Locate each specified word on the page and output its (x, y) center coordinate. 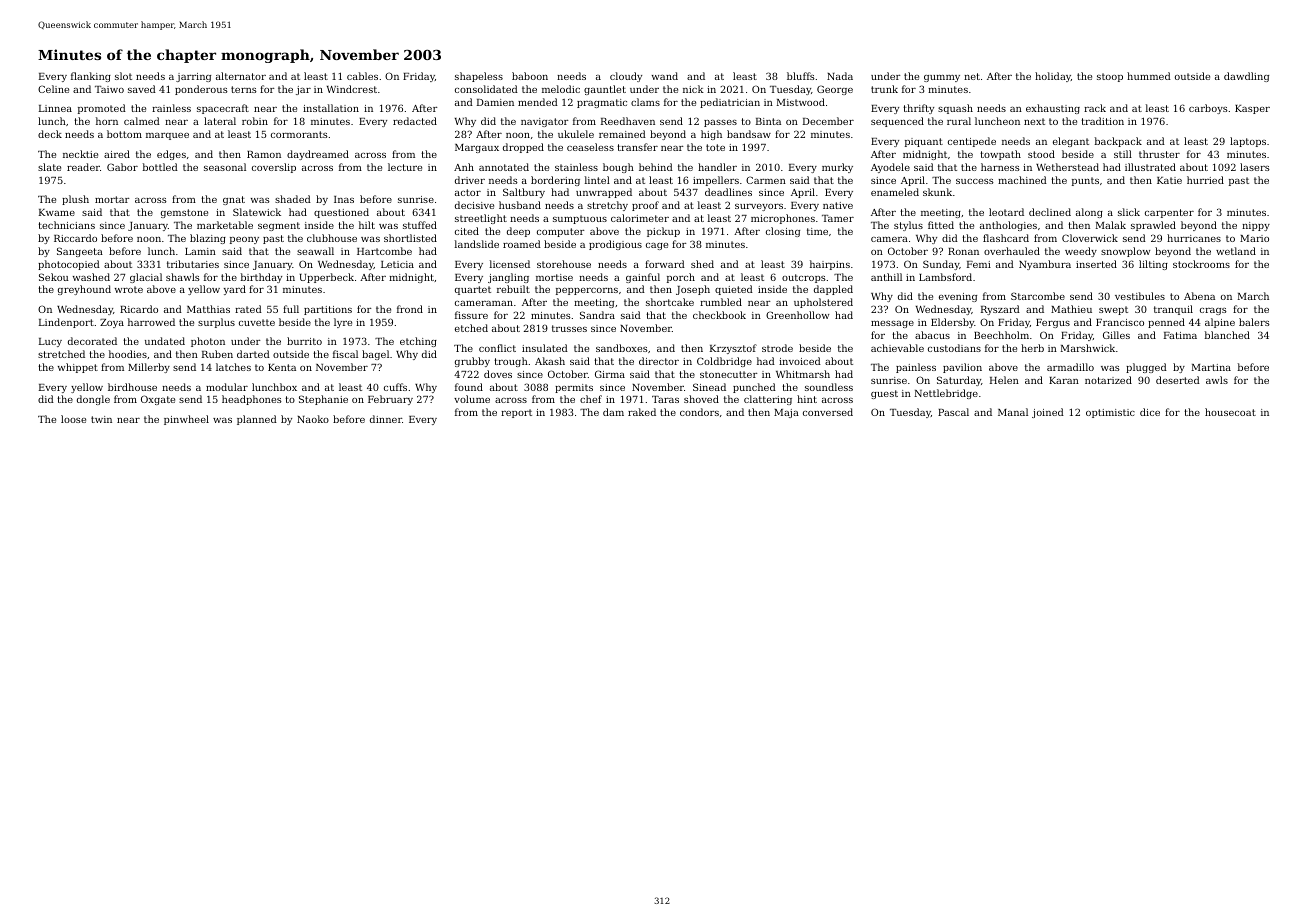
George (835, 90)
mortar (112, 199)
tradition (1102, 121)
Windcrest (352, 89)
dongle (93, 400)
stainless (576, 167)
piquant (924, 142)
